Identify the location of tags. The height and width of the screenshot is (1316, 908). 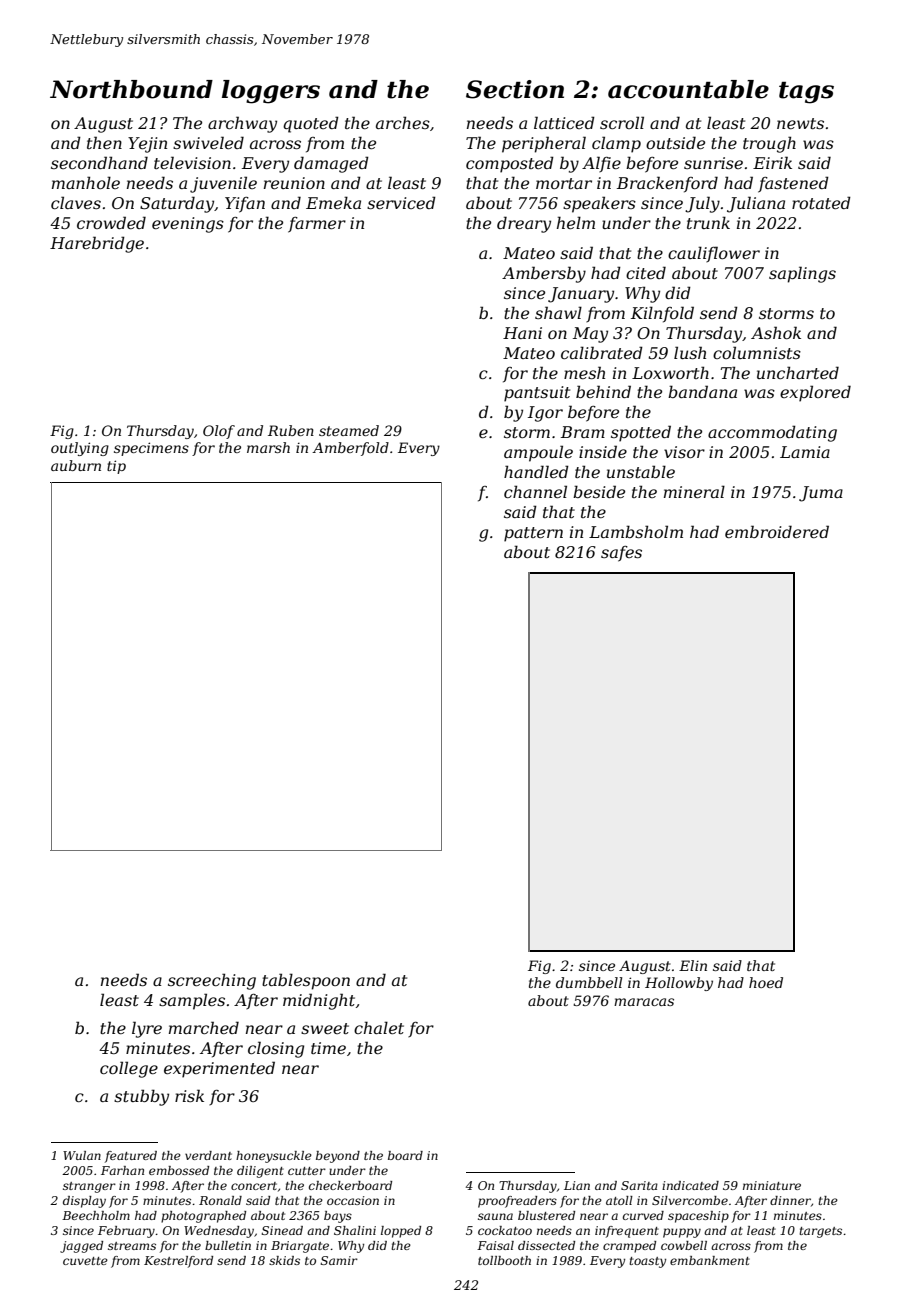
(806, 93).
